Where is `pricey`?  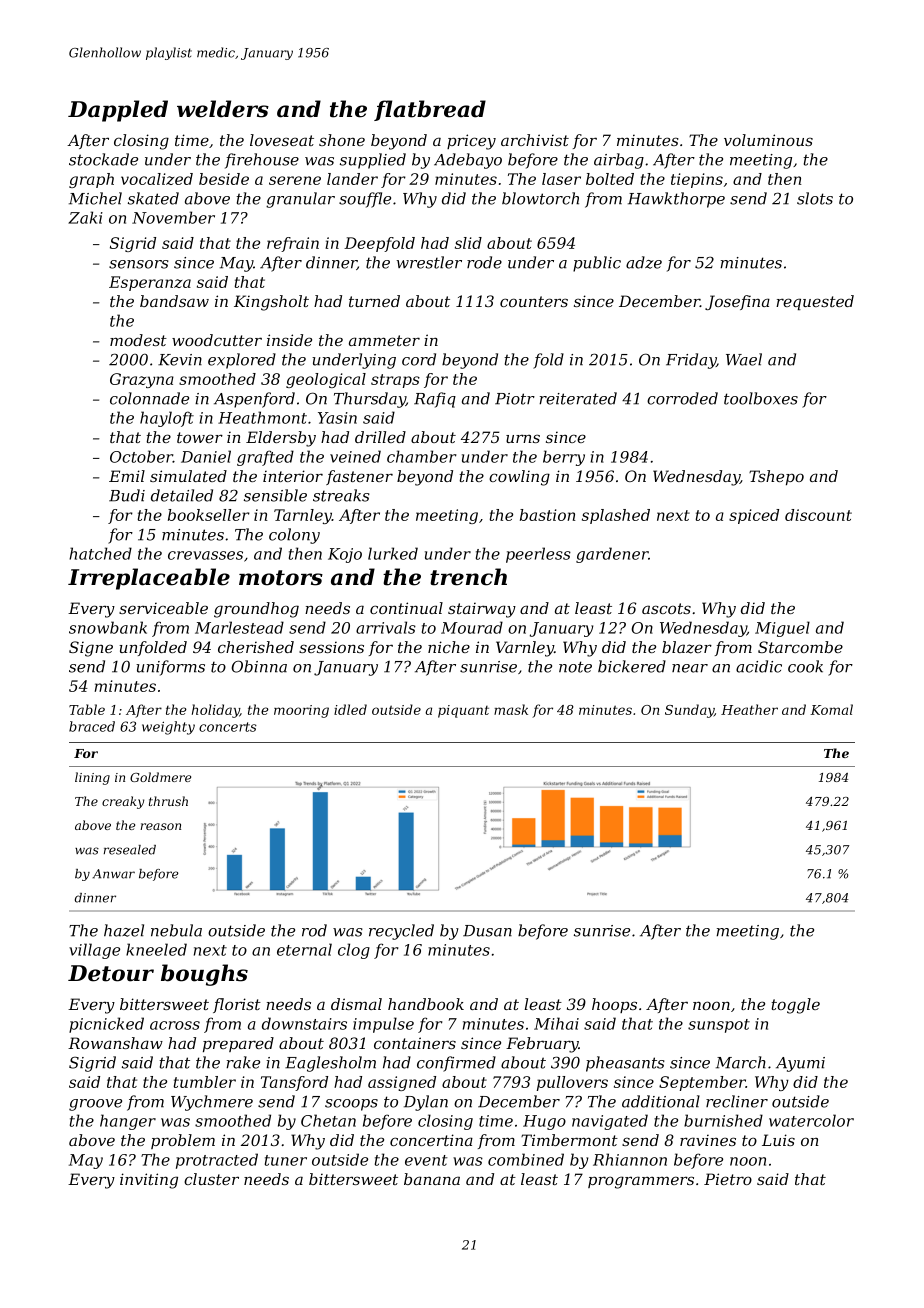 pricey is located at coordinates (471, 142).
